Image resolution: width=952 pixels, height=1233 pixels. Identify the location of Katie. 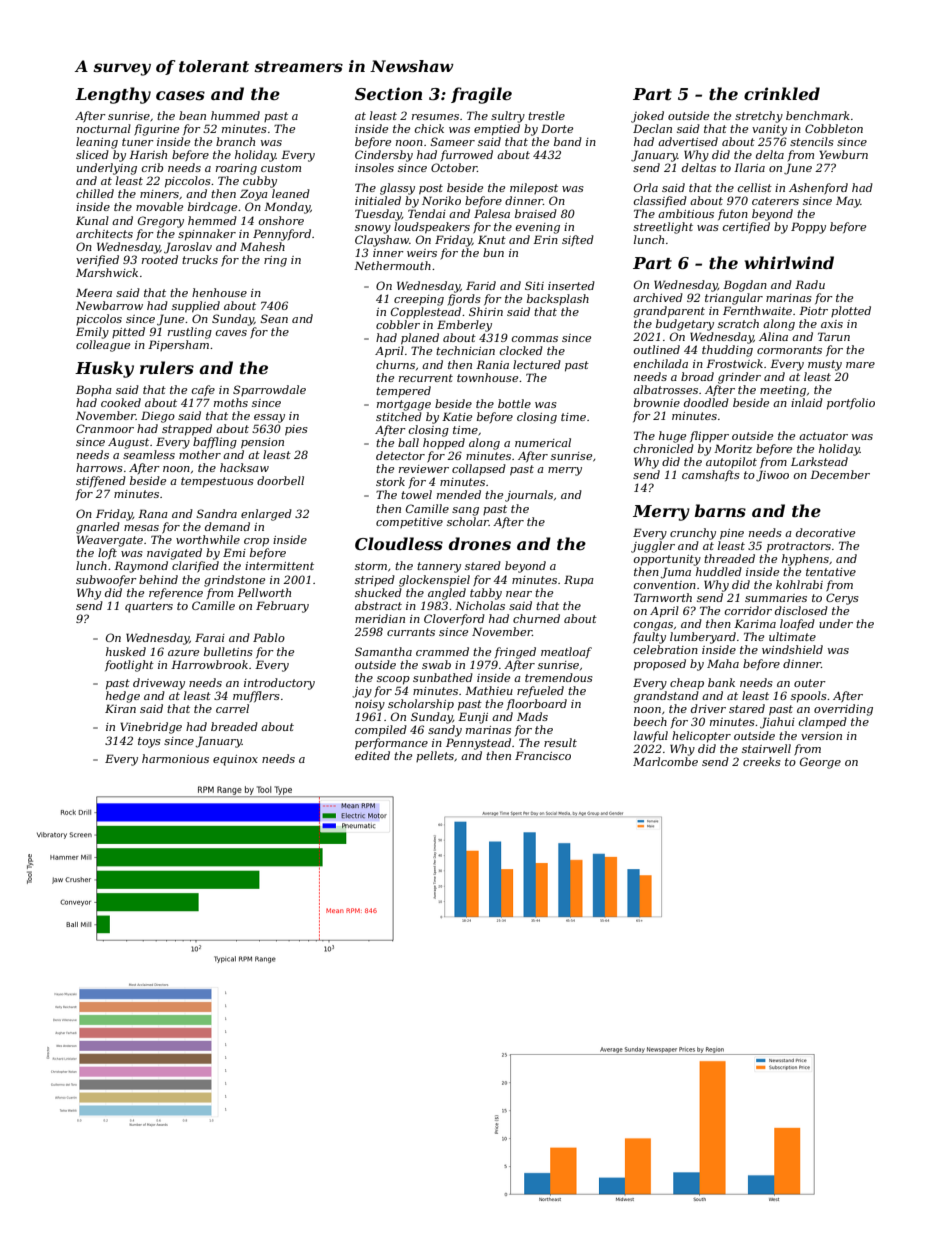
(457, 416).
